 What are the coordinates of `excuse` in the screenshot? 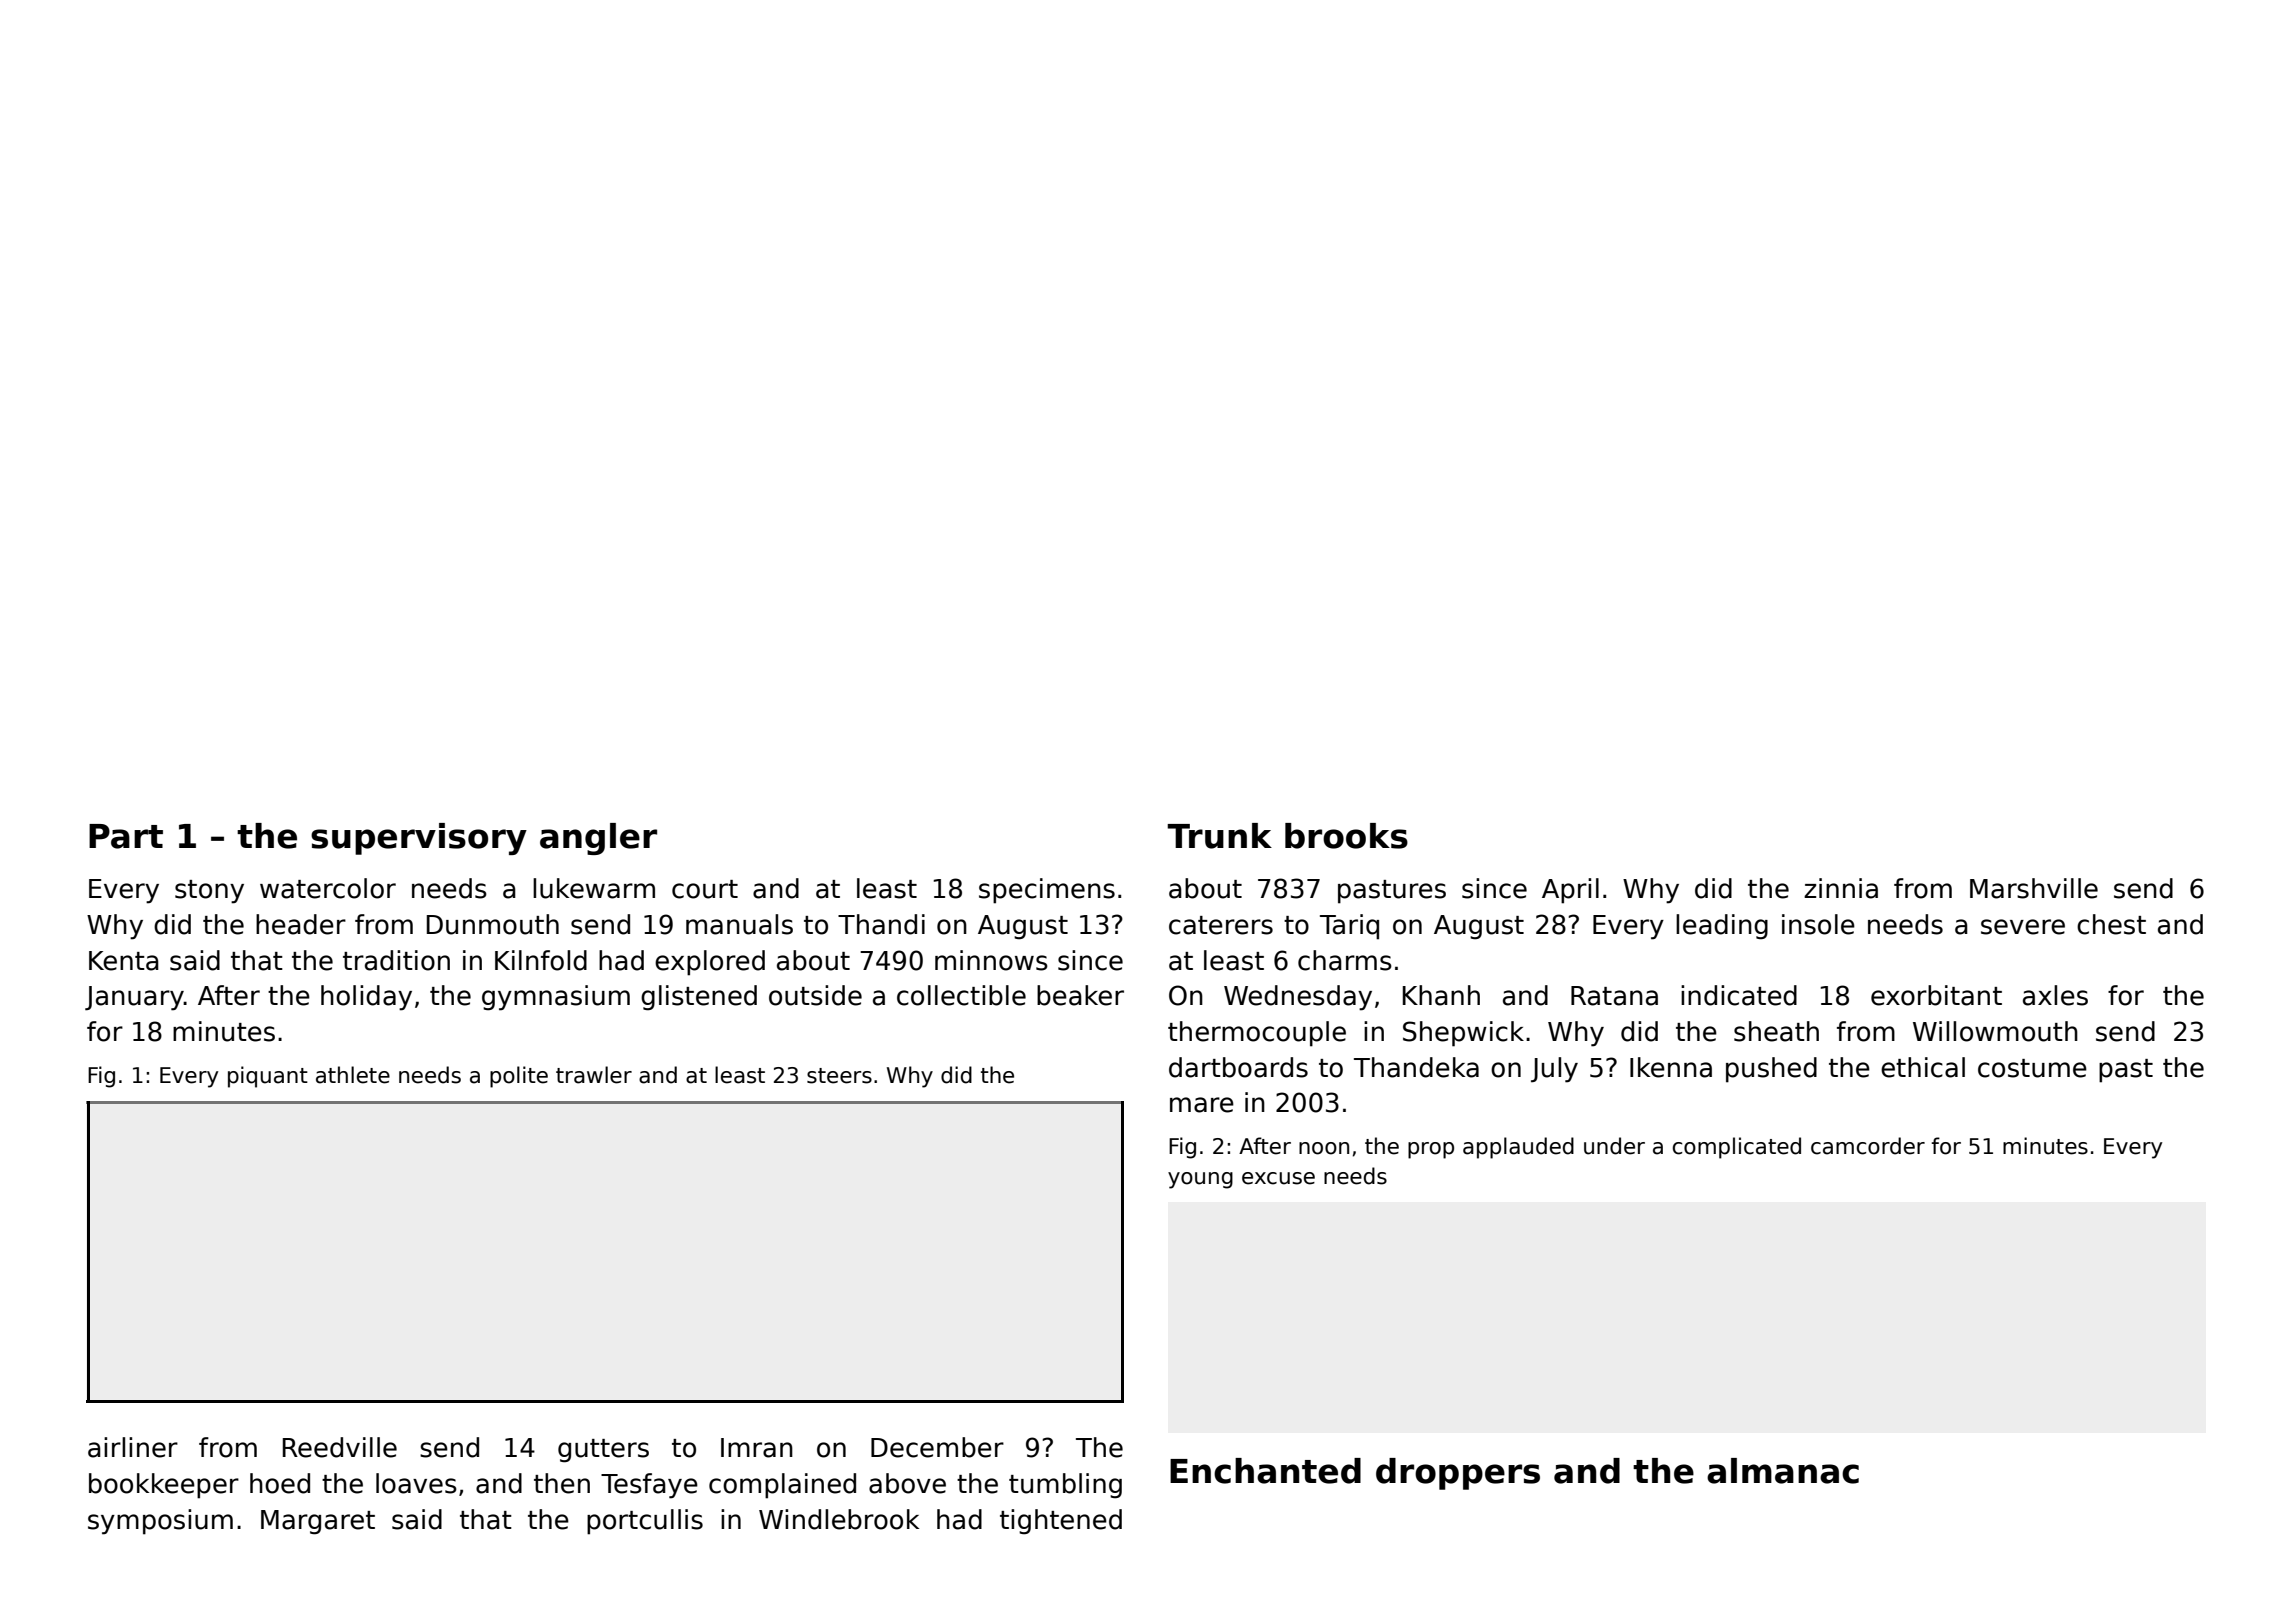 It's located at (1278, 1178).
